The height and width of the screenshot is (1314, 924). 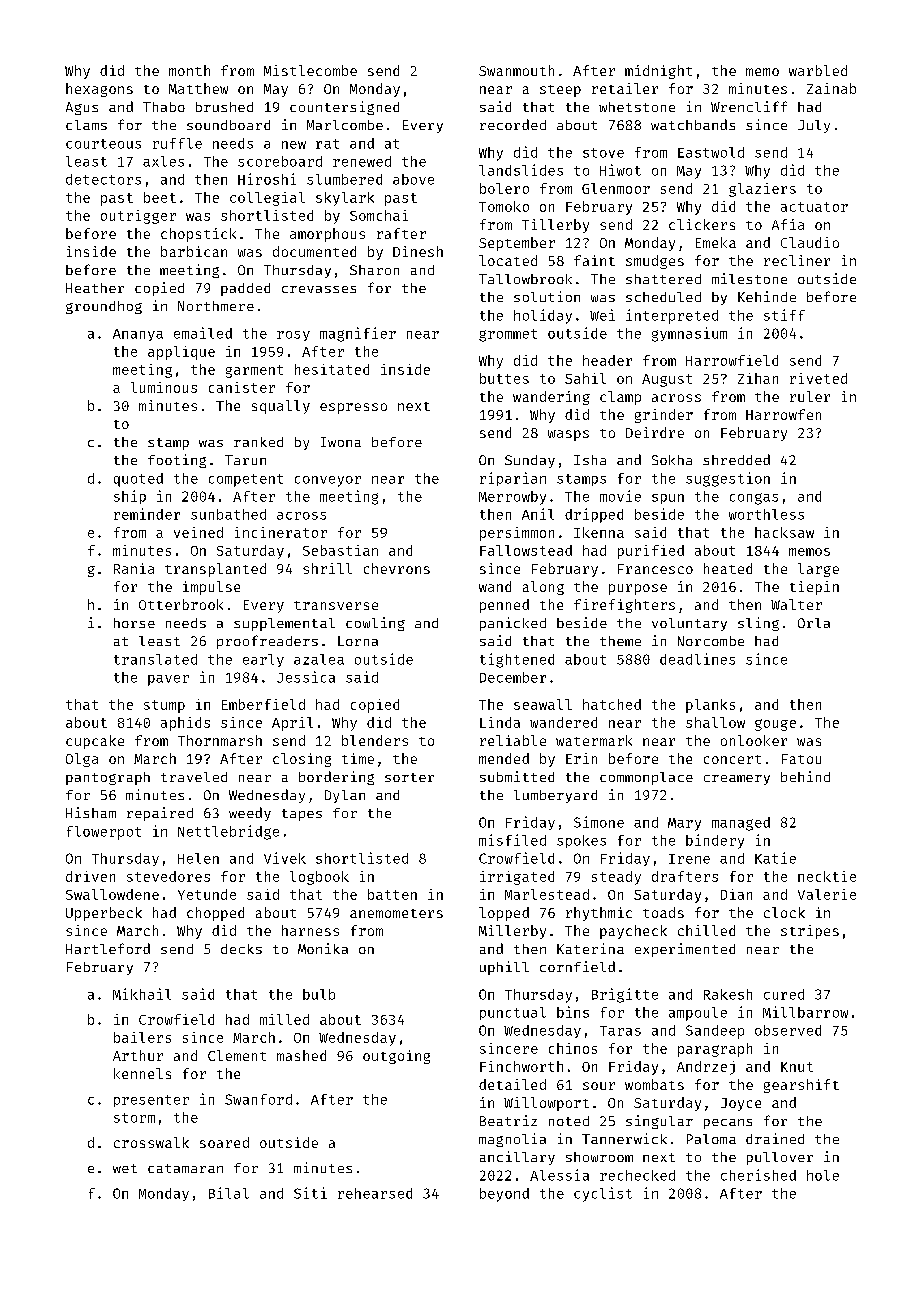 I want to click on rechecked, so click(x=637, y=1175).
